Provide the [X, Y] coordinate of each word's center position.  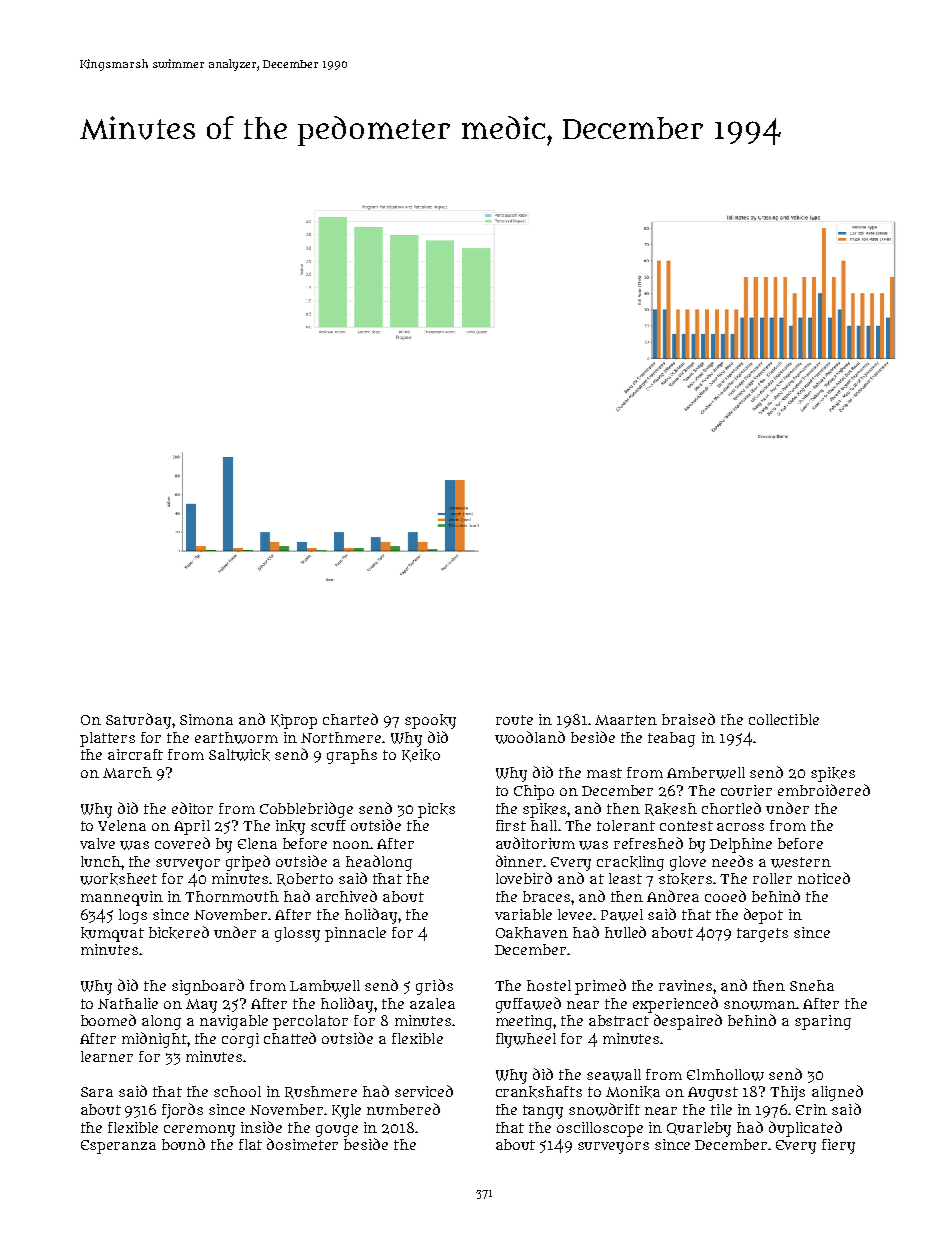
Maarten [626, 720]
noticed [824, 878]
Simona [206, 719]
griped [248, 863]
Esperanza [118, 1147]
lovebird [524, 878]
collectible [784, 719]
